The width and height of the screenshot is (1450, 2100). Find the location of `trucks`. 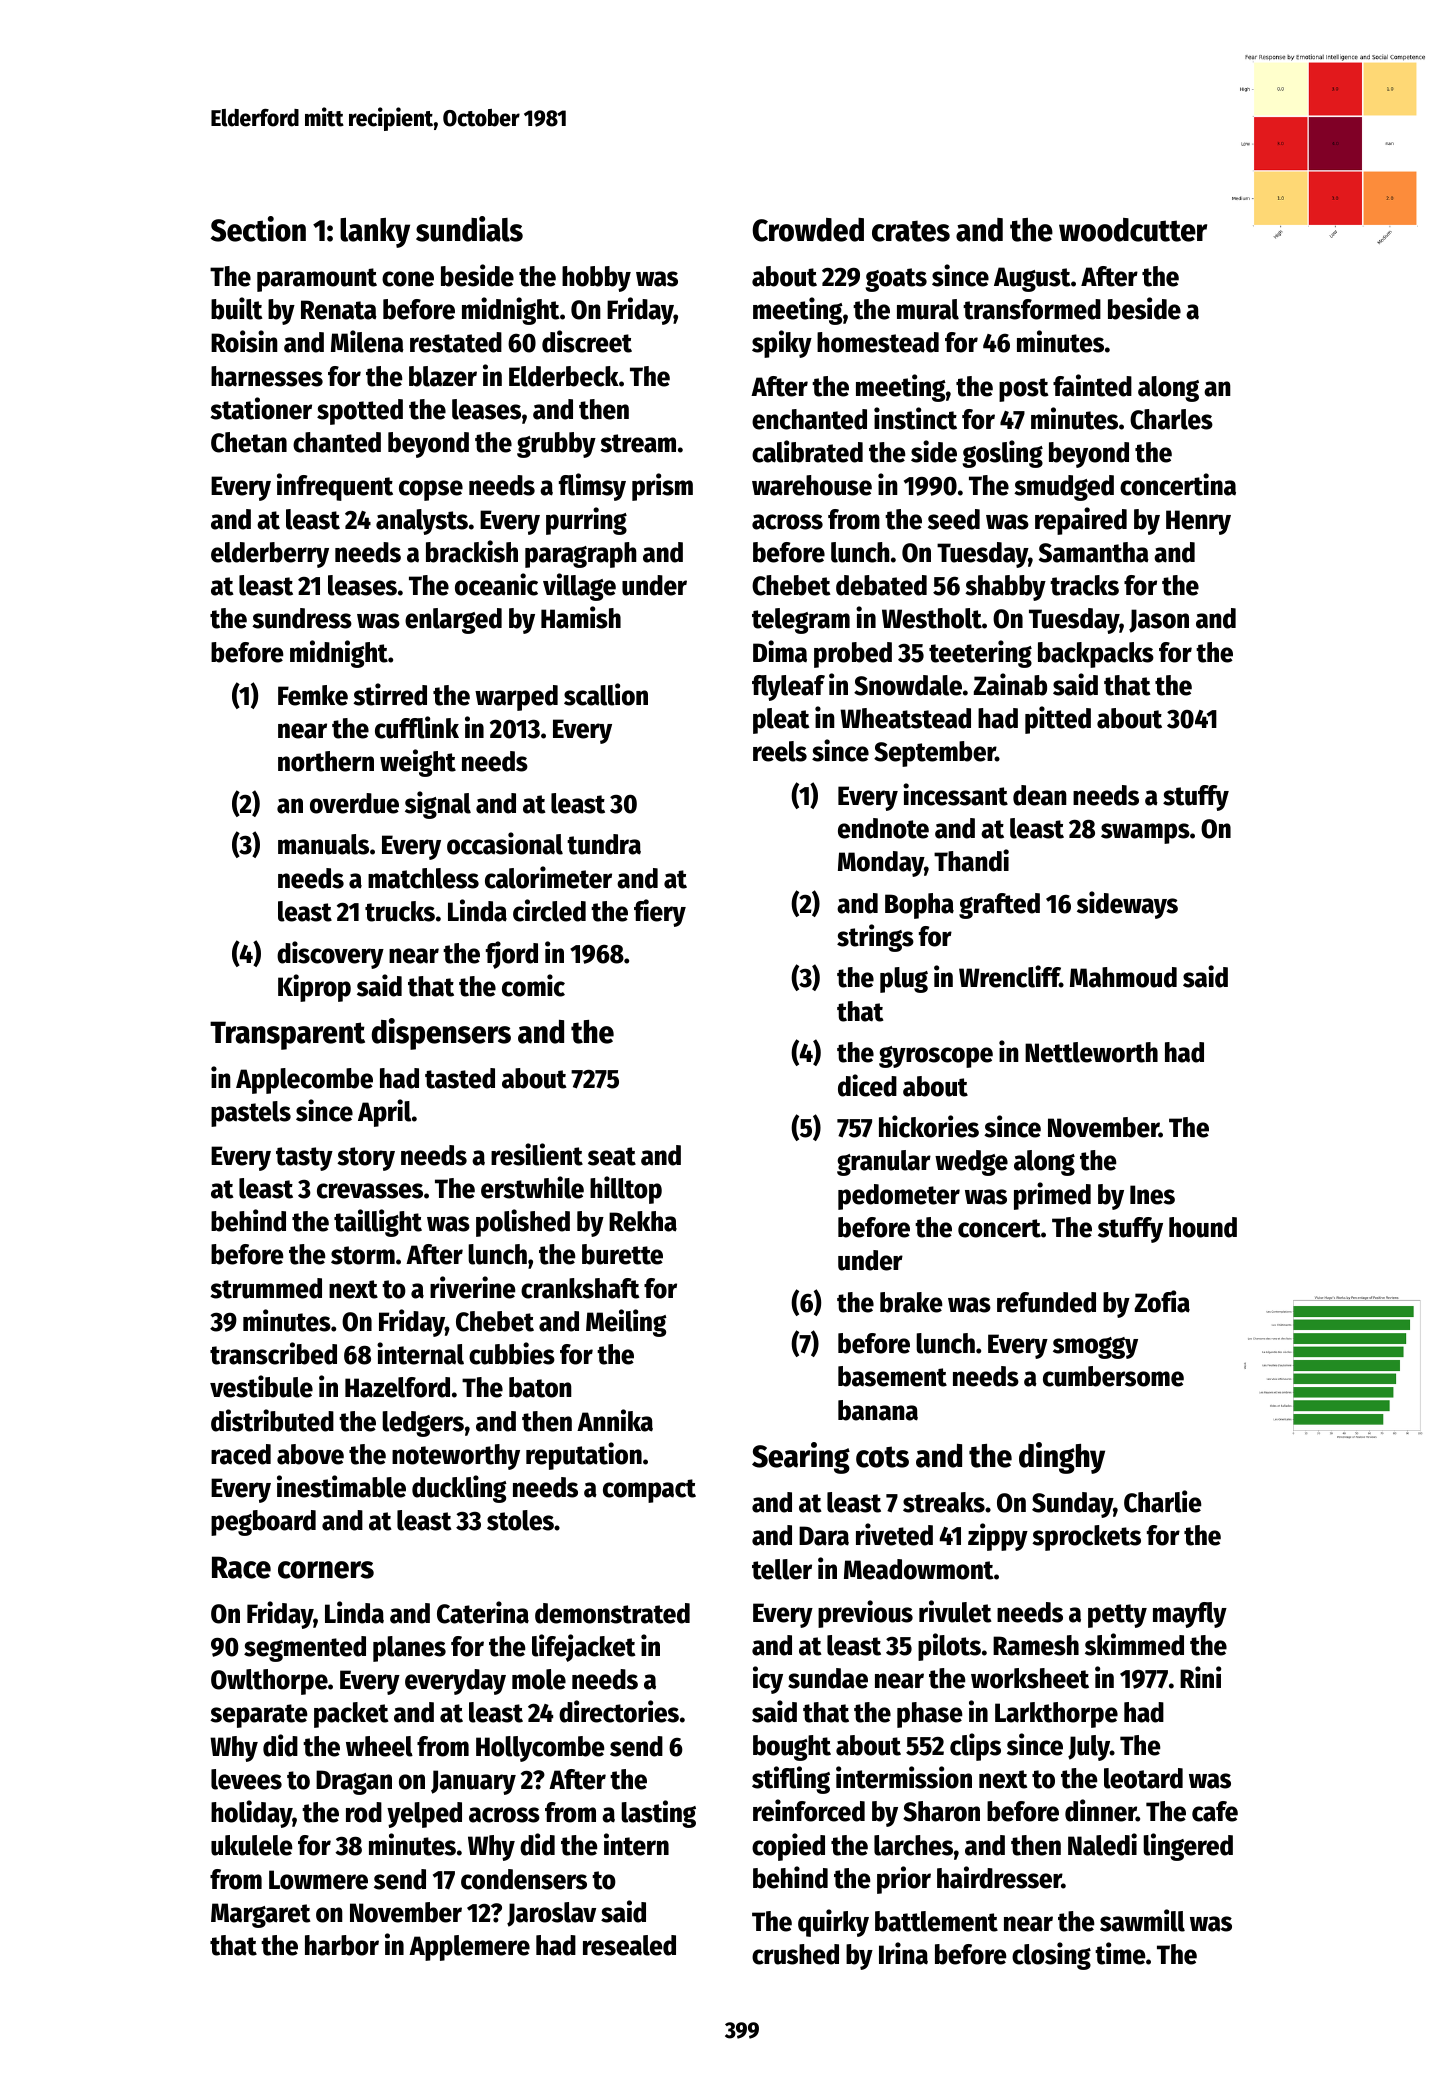

trucks is located at coordinates (400, 911).
